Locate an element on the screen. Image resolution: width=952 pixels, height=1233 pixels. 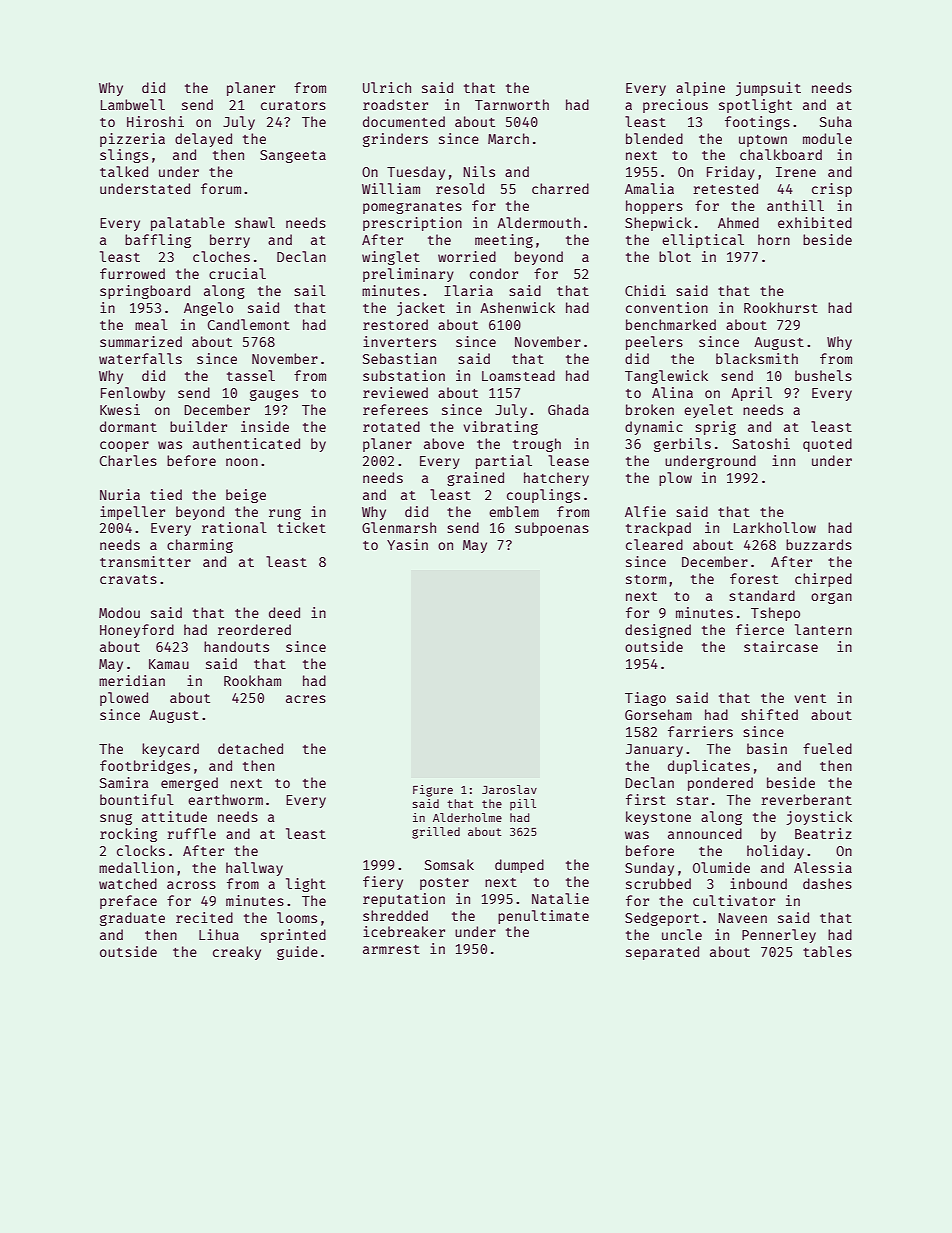
Ghada is located at coordinates (568, 409).
